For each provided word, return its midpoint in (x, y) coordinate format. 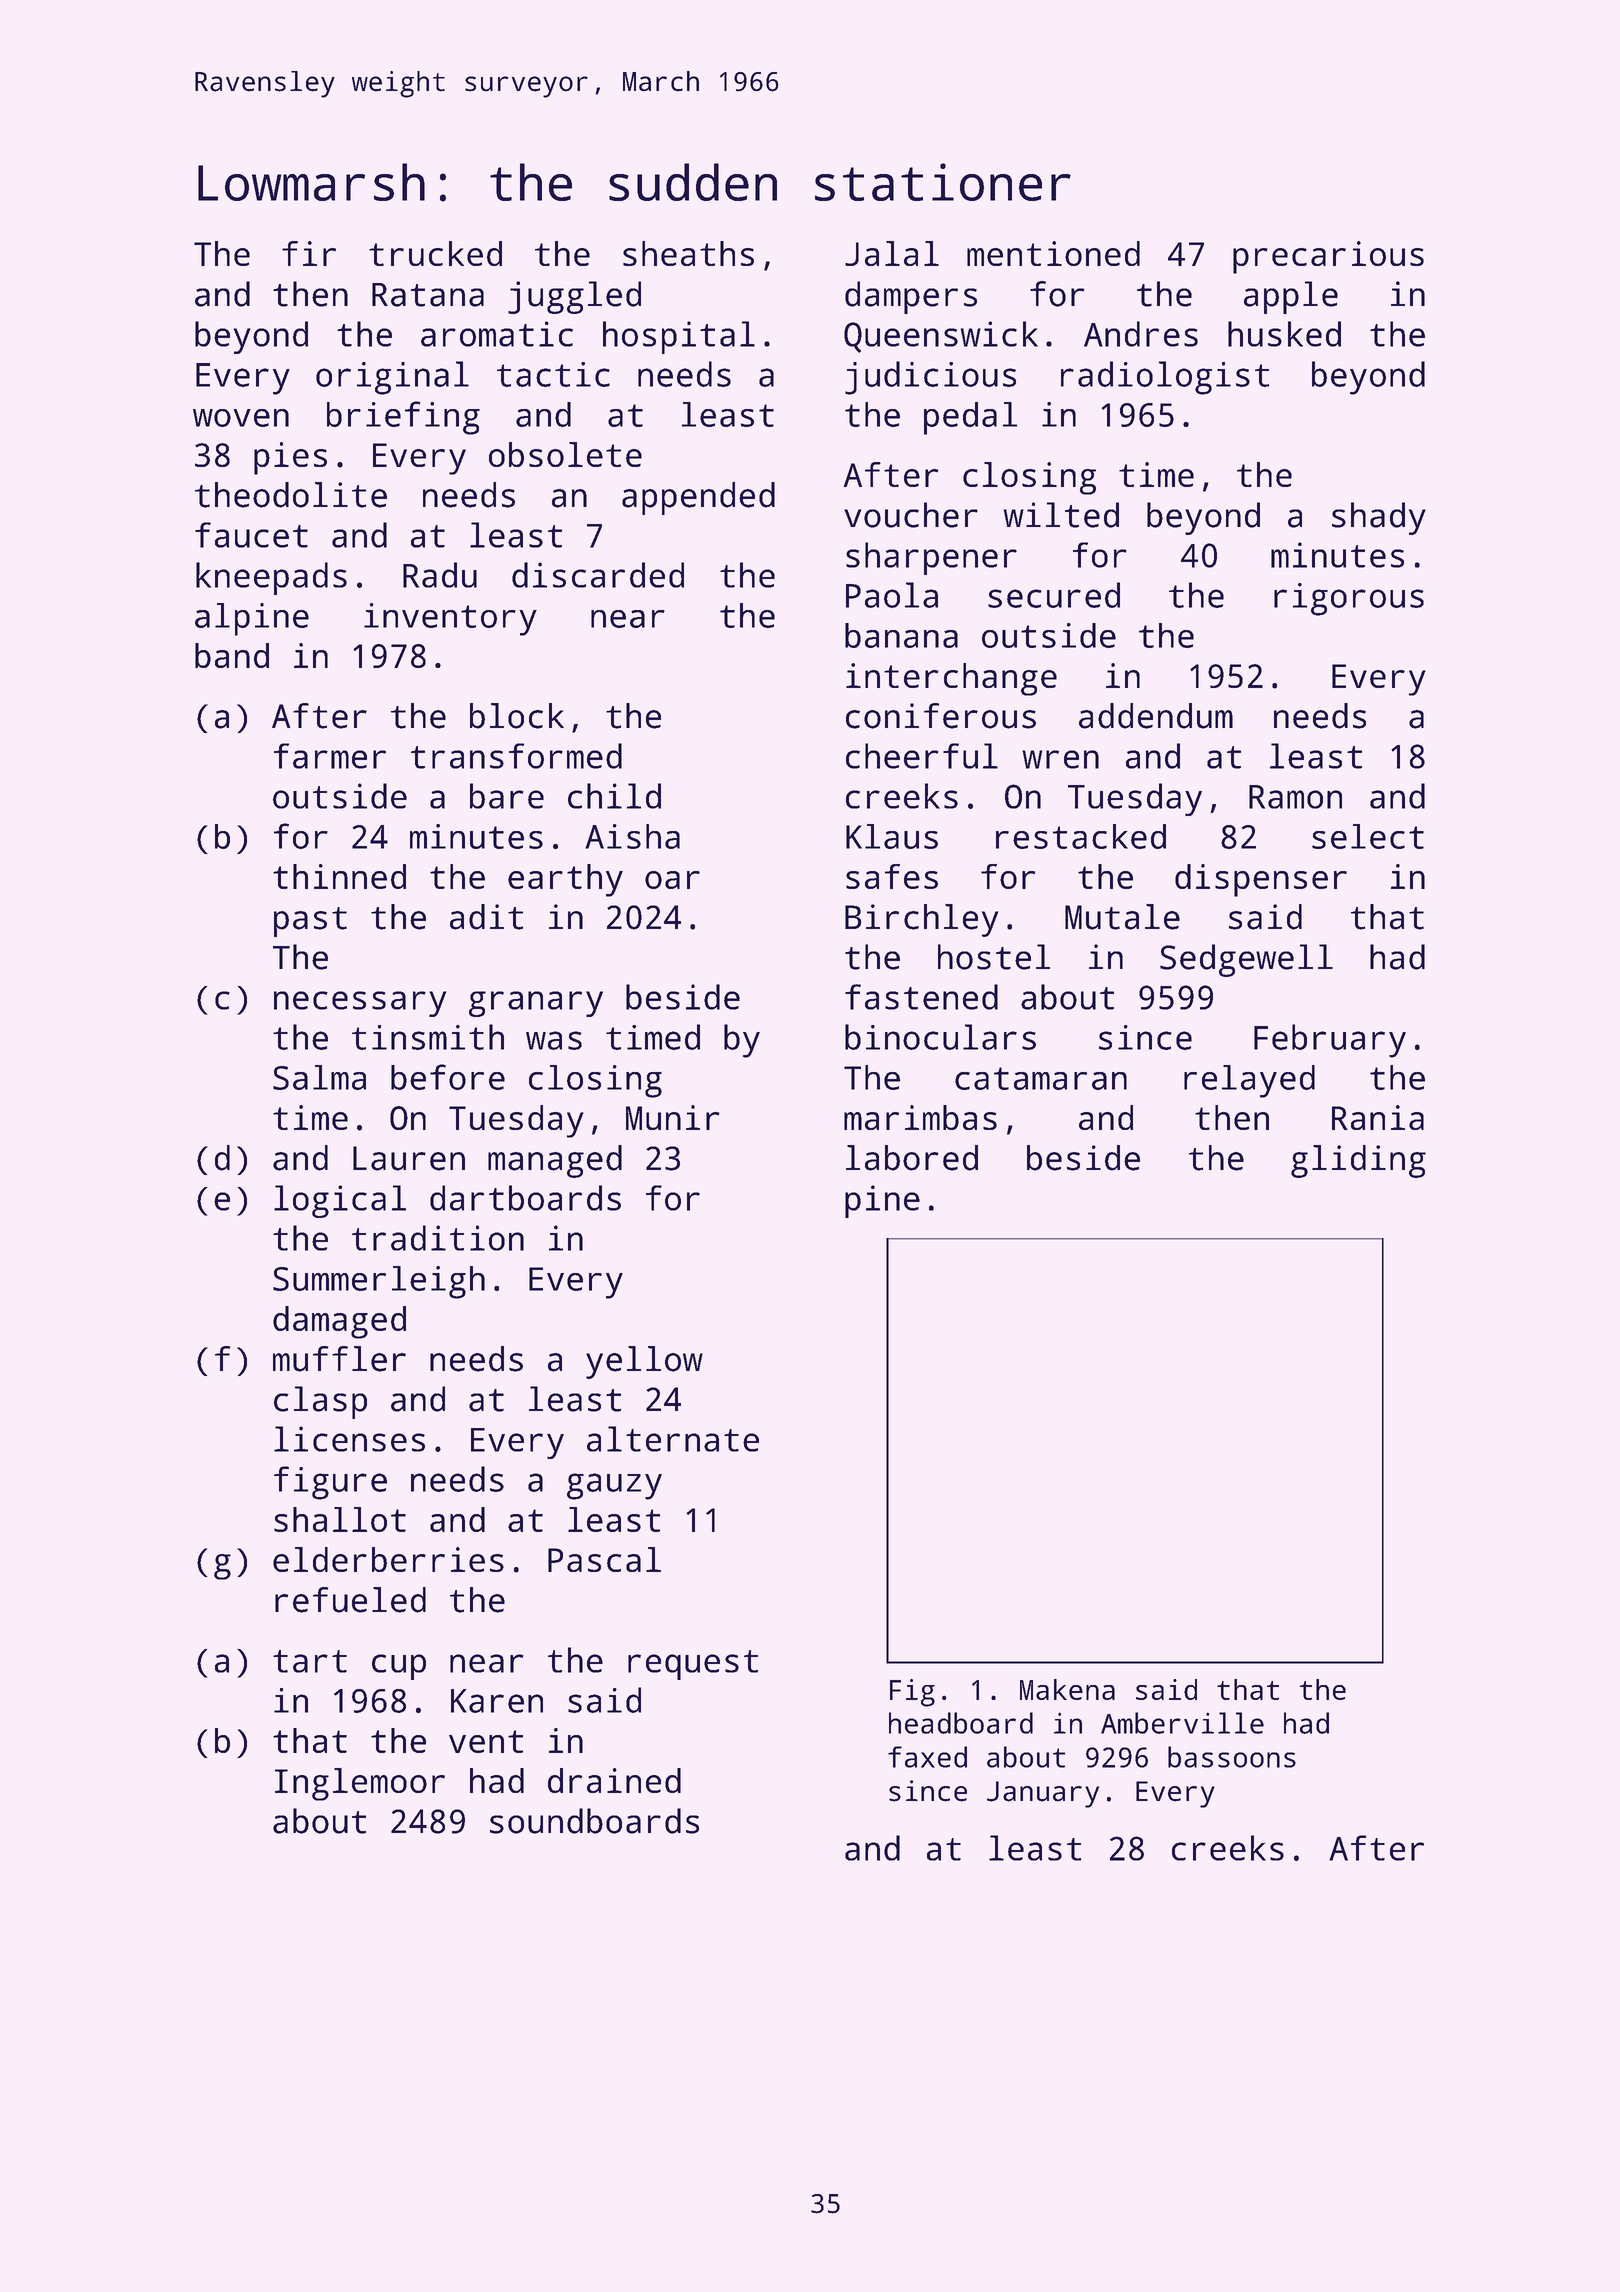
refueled (350, 1600)
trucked (435, 253)
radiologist (1165, 378)
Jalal (892, 253)
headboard (961, 1723)
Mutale (1122, 917)
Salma (319, 1077)
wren (1060, 759)
